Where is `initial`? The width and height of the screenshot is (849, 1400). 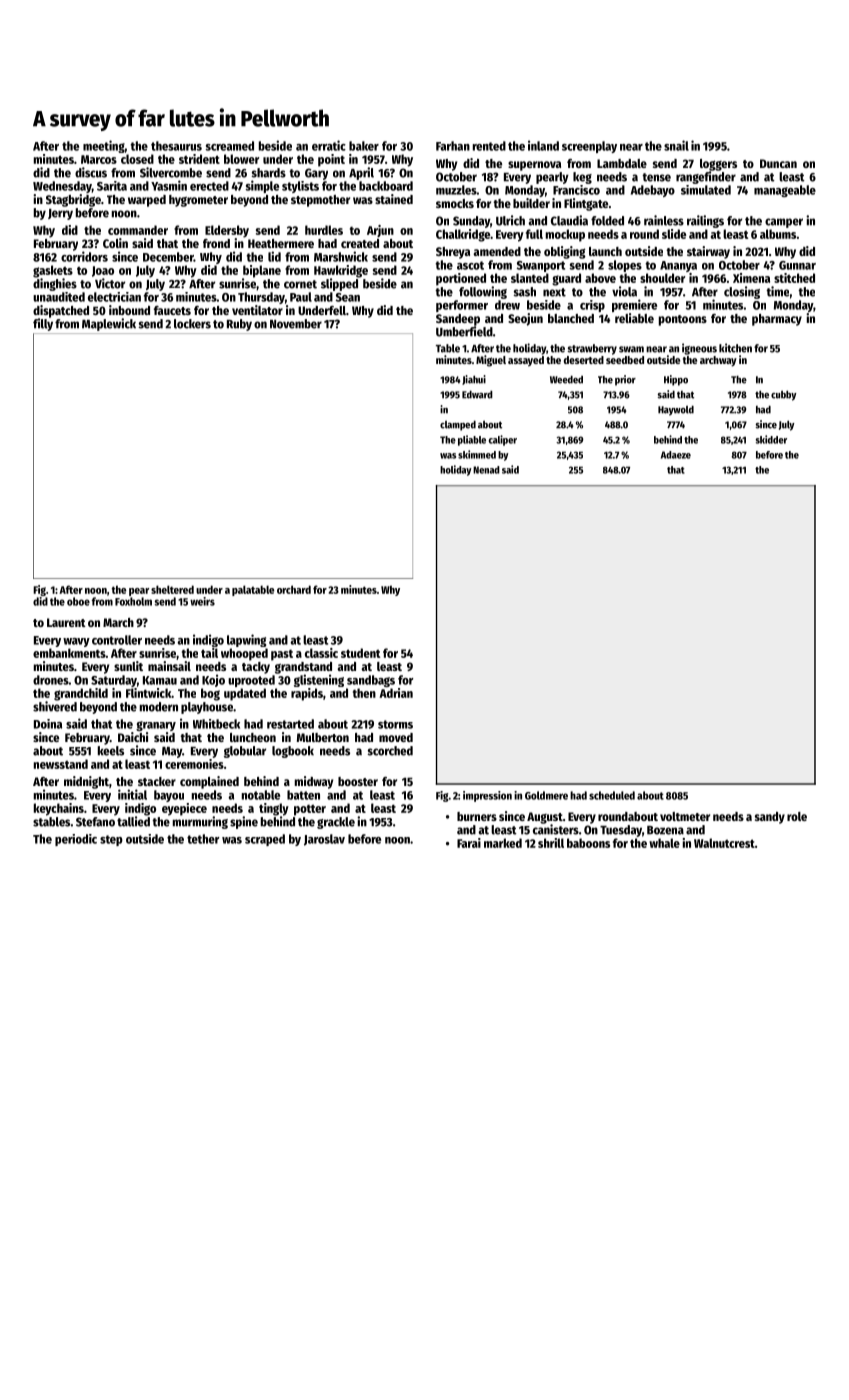
initial is located at coordinates (132, 794).
